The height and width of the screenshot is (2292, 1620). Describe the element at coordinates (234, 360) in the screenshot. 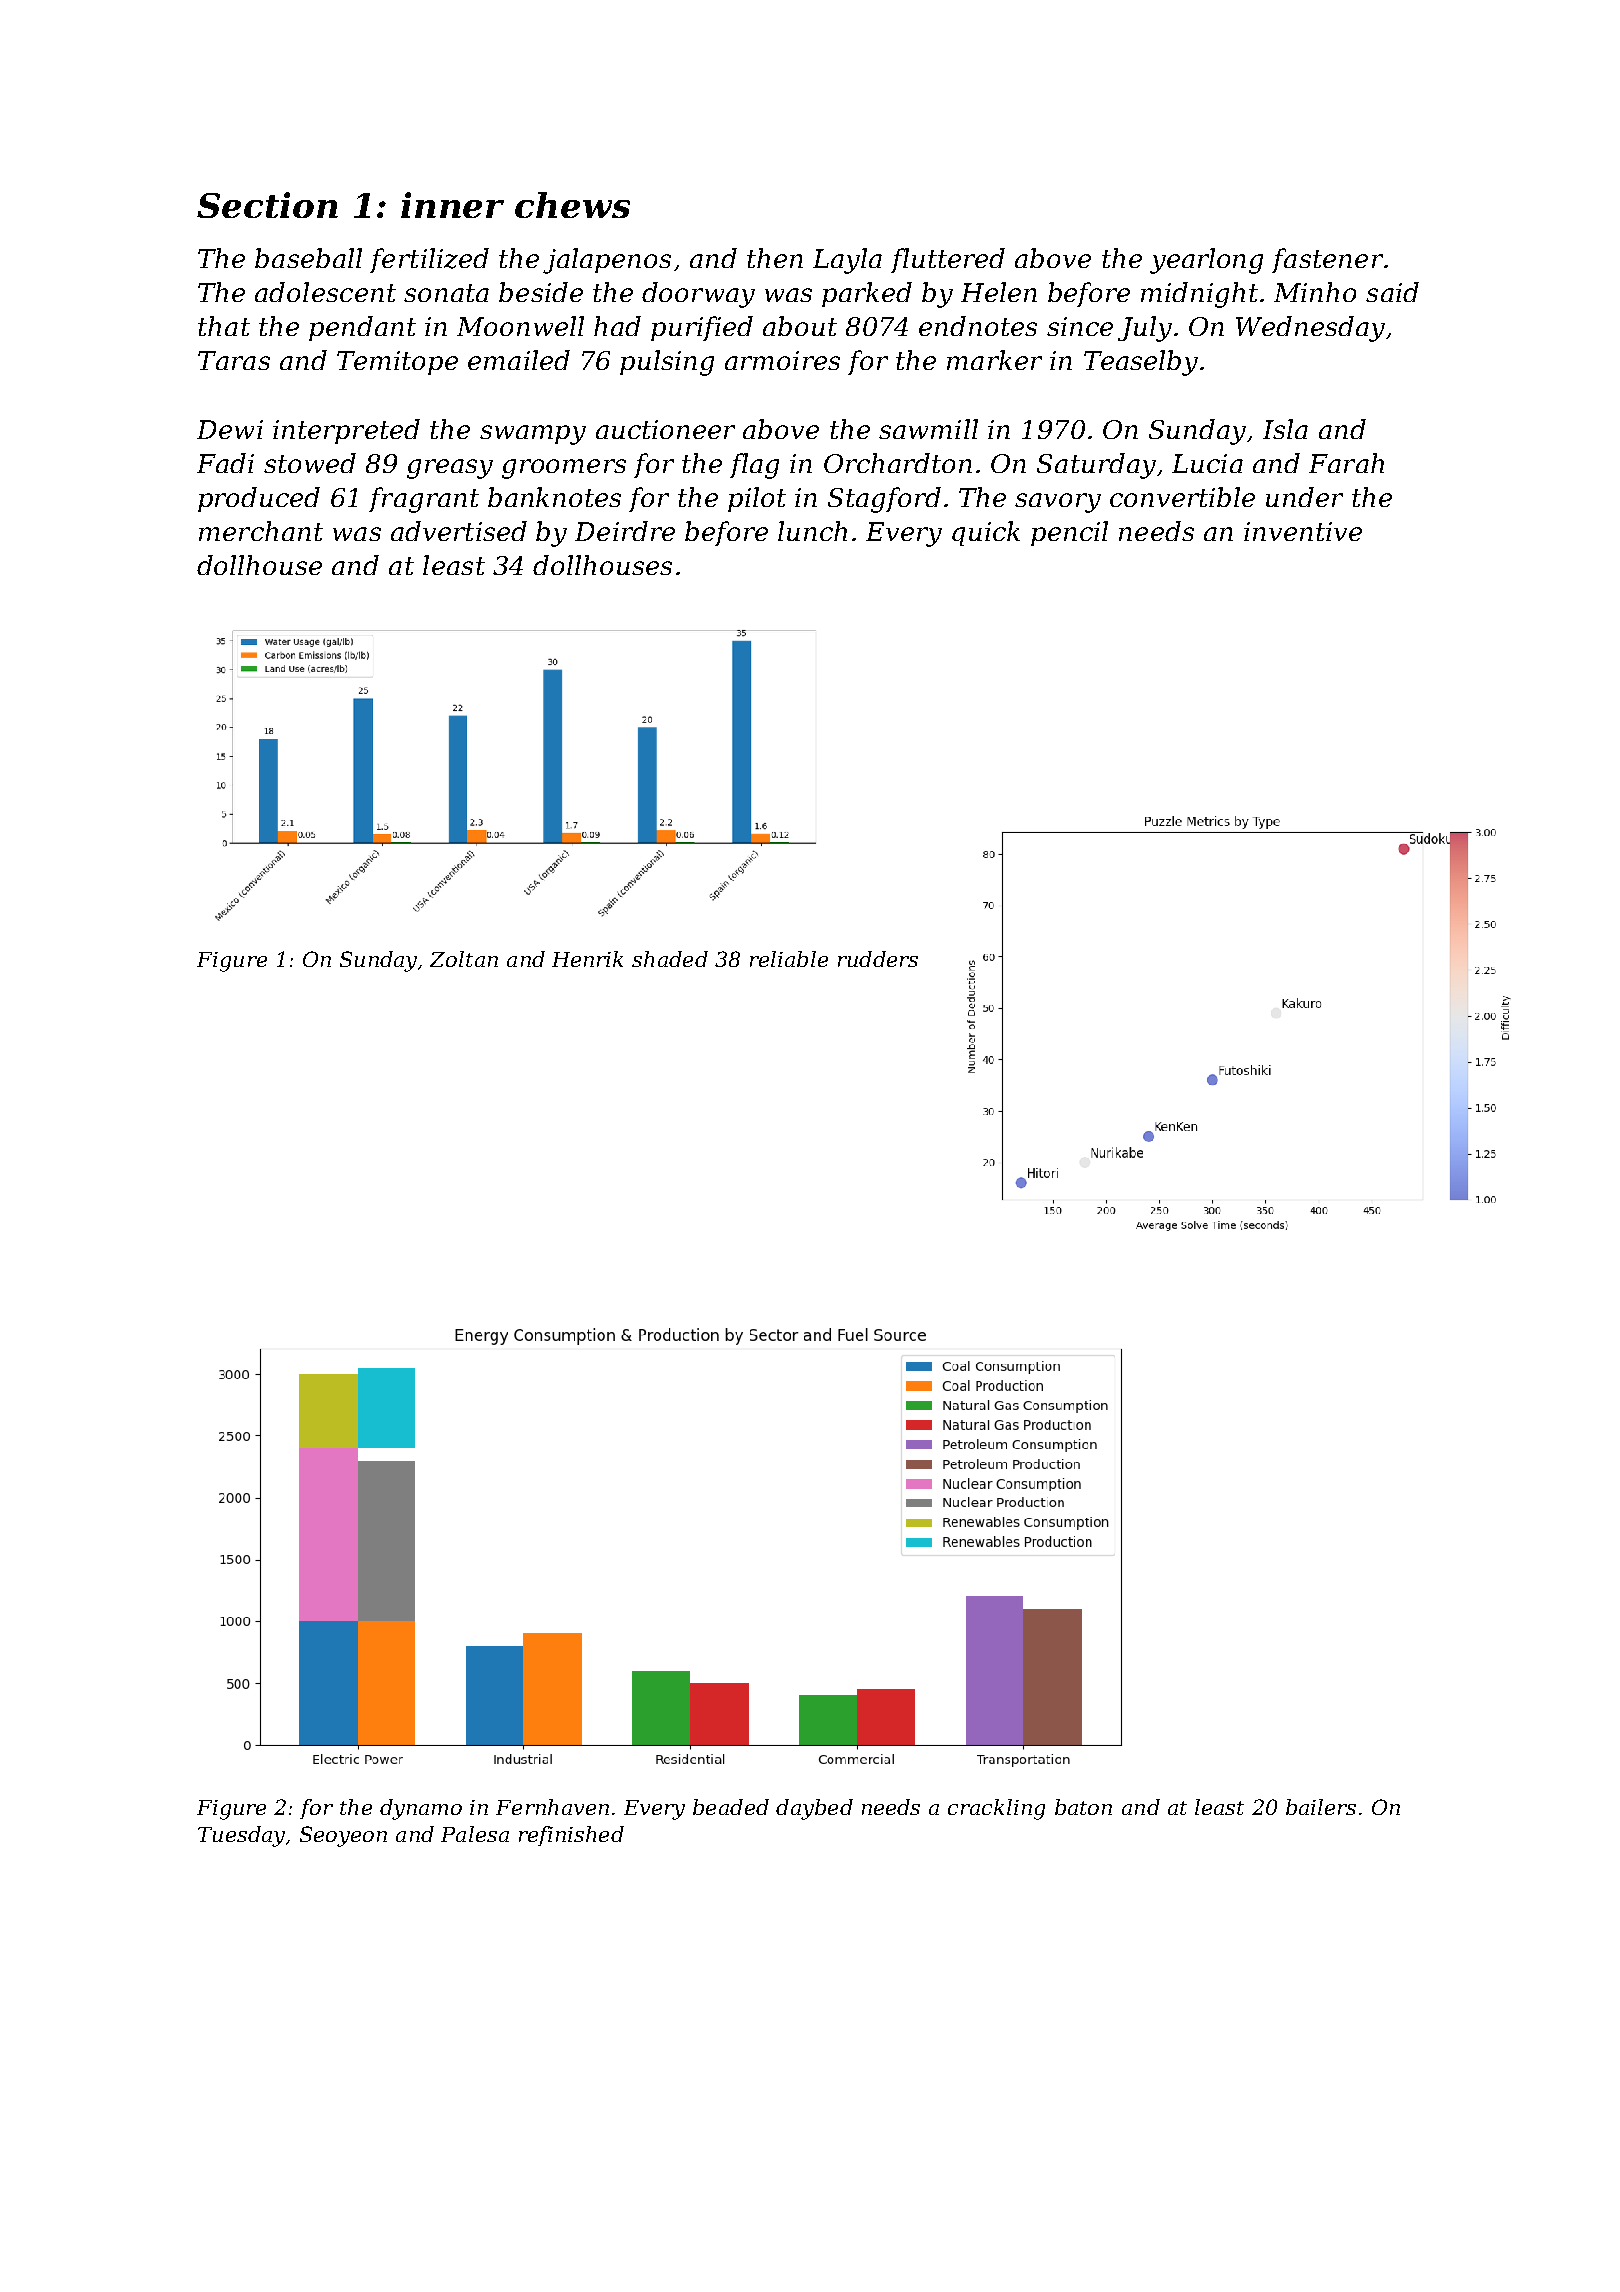

I see `Taras` at that location.
